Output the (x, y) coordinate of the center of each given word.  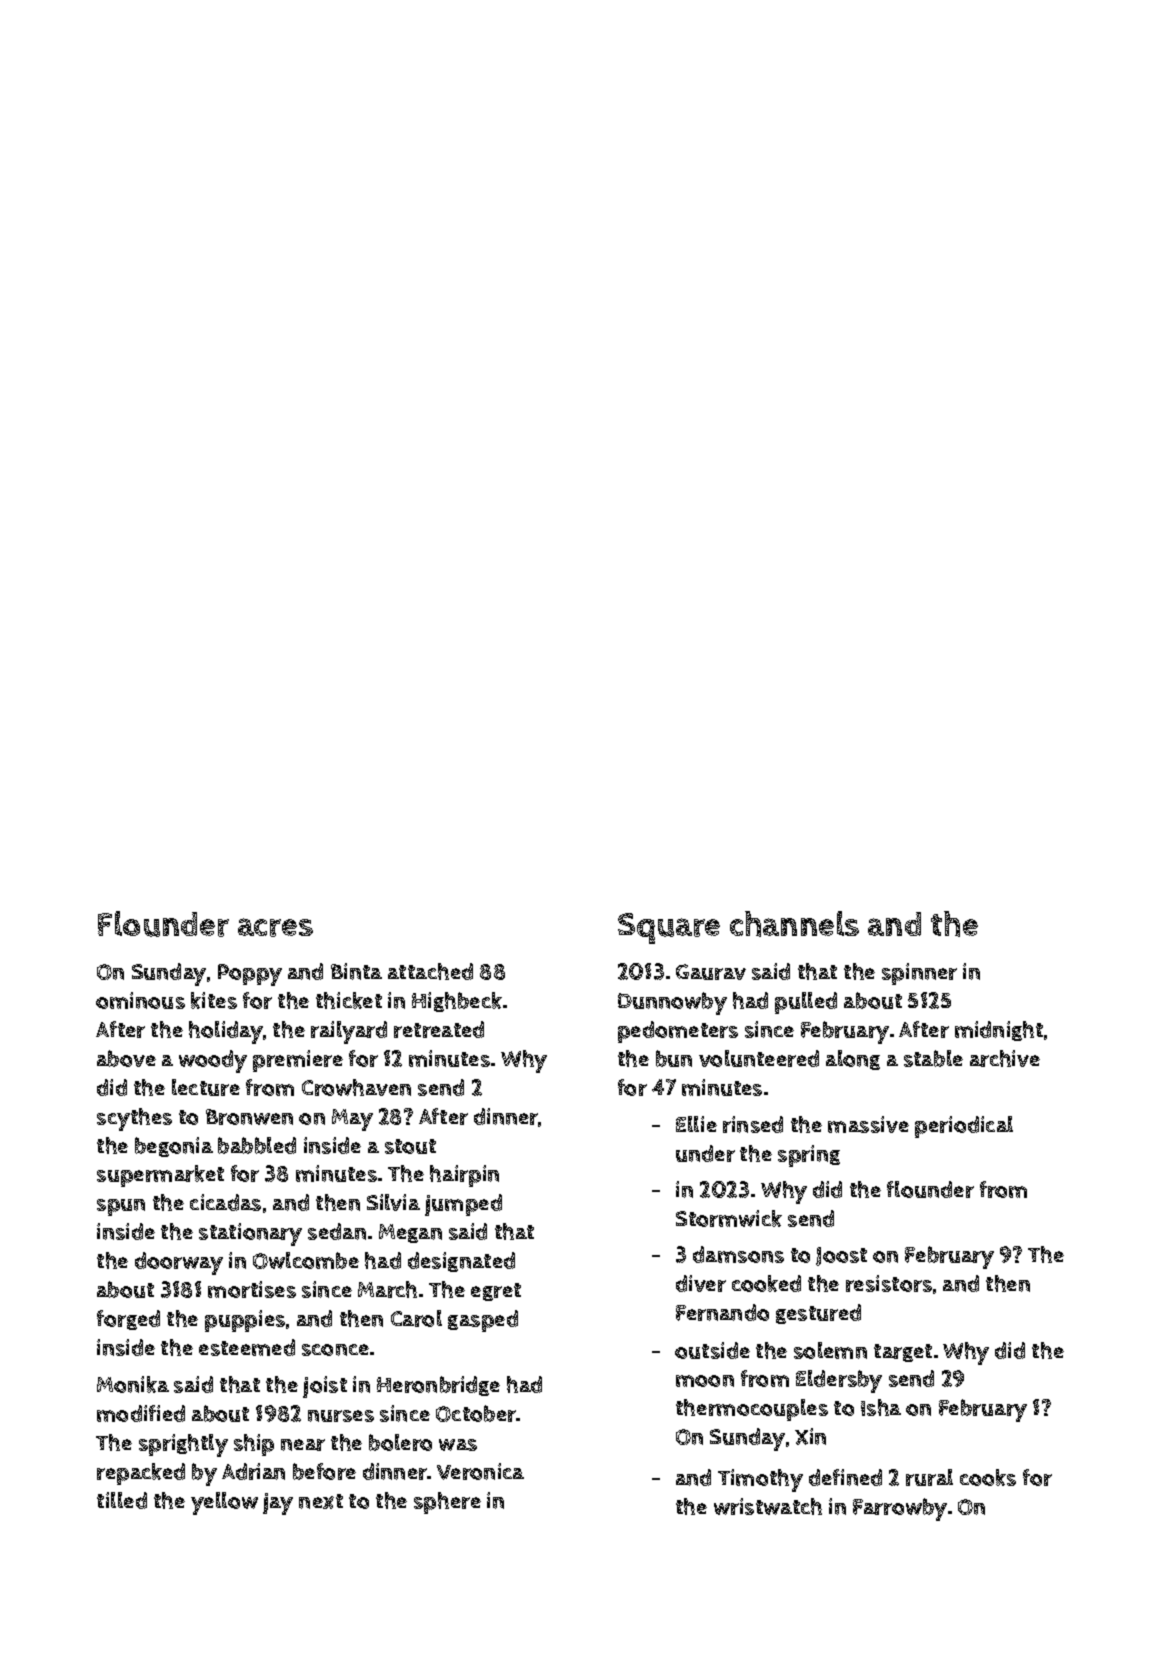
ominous (140, 1000)
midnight (999, 1031)
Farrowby (900, 1509)
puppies (245, 1321)
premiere (298, 1061)
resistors (889, 1283)
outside (712, 1350)
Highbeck (457, 1002)
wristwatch (768, 1506)
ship (254, 1445)
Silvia (393, 1202)
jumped (463, 1205)
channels (794, 924)
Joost (841, 1256)
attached (430, 971)
